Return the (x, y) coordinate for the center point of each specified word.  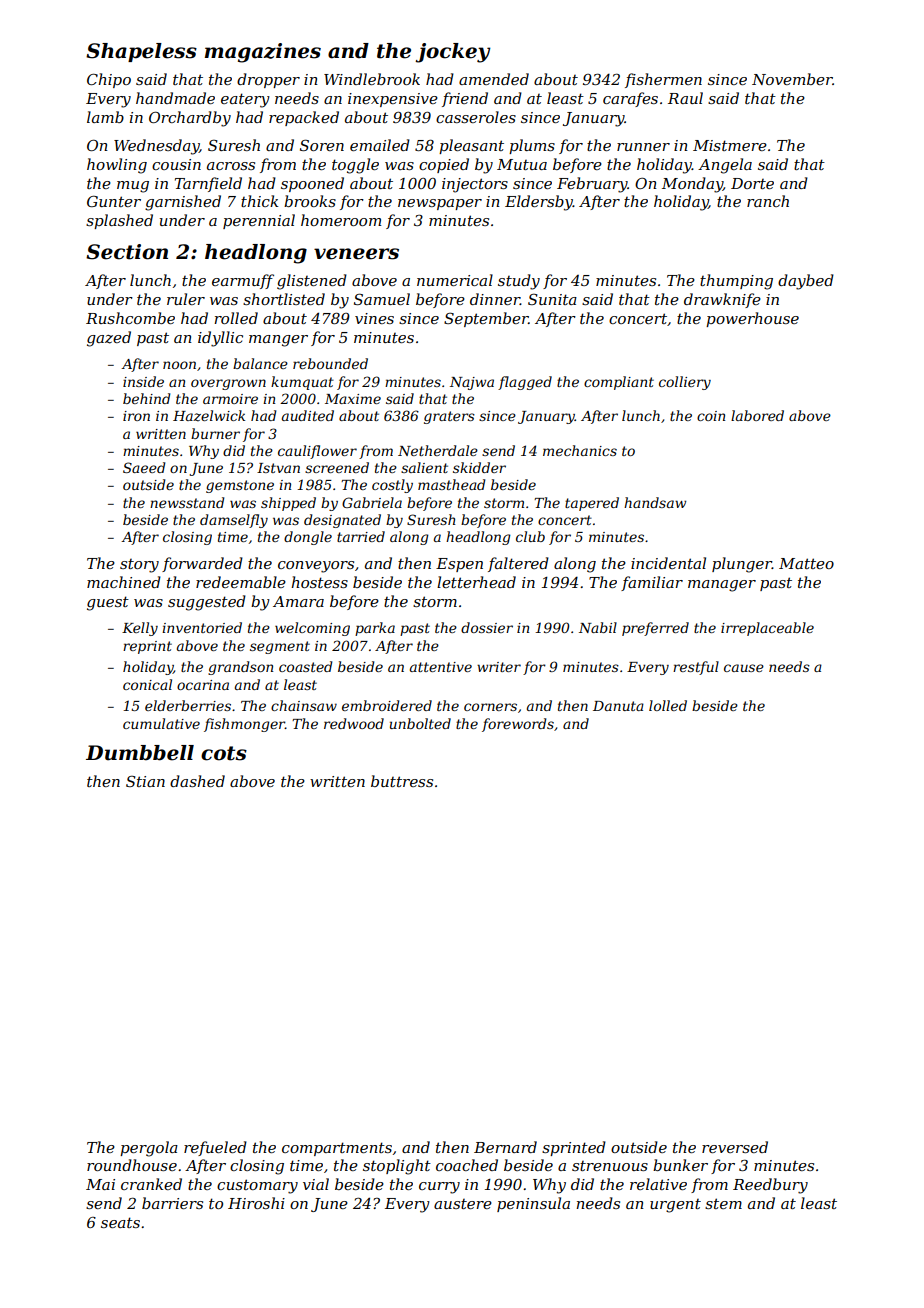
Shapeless (141, 52)
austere (463, 1204)
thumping (736, 282)
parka (375, 629)
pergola (149, 1149)
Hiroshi (256, 1203)
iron (136, 416)
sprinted (574, 1148)
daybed (806, 282)
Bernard (505, 1147)
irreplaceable (767, 629)
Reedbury (770, 1186)
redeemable (241, 582)
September (486, 319)
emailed (380, 145)
